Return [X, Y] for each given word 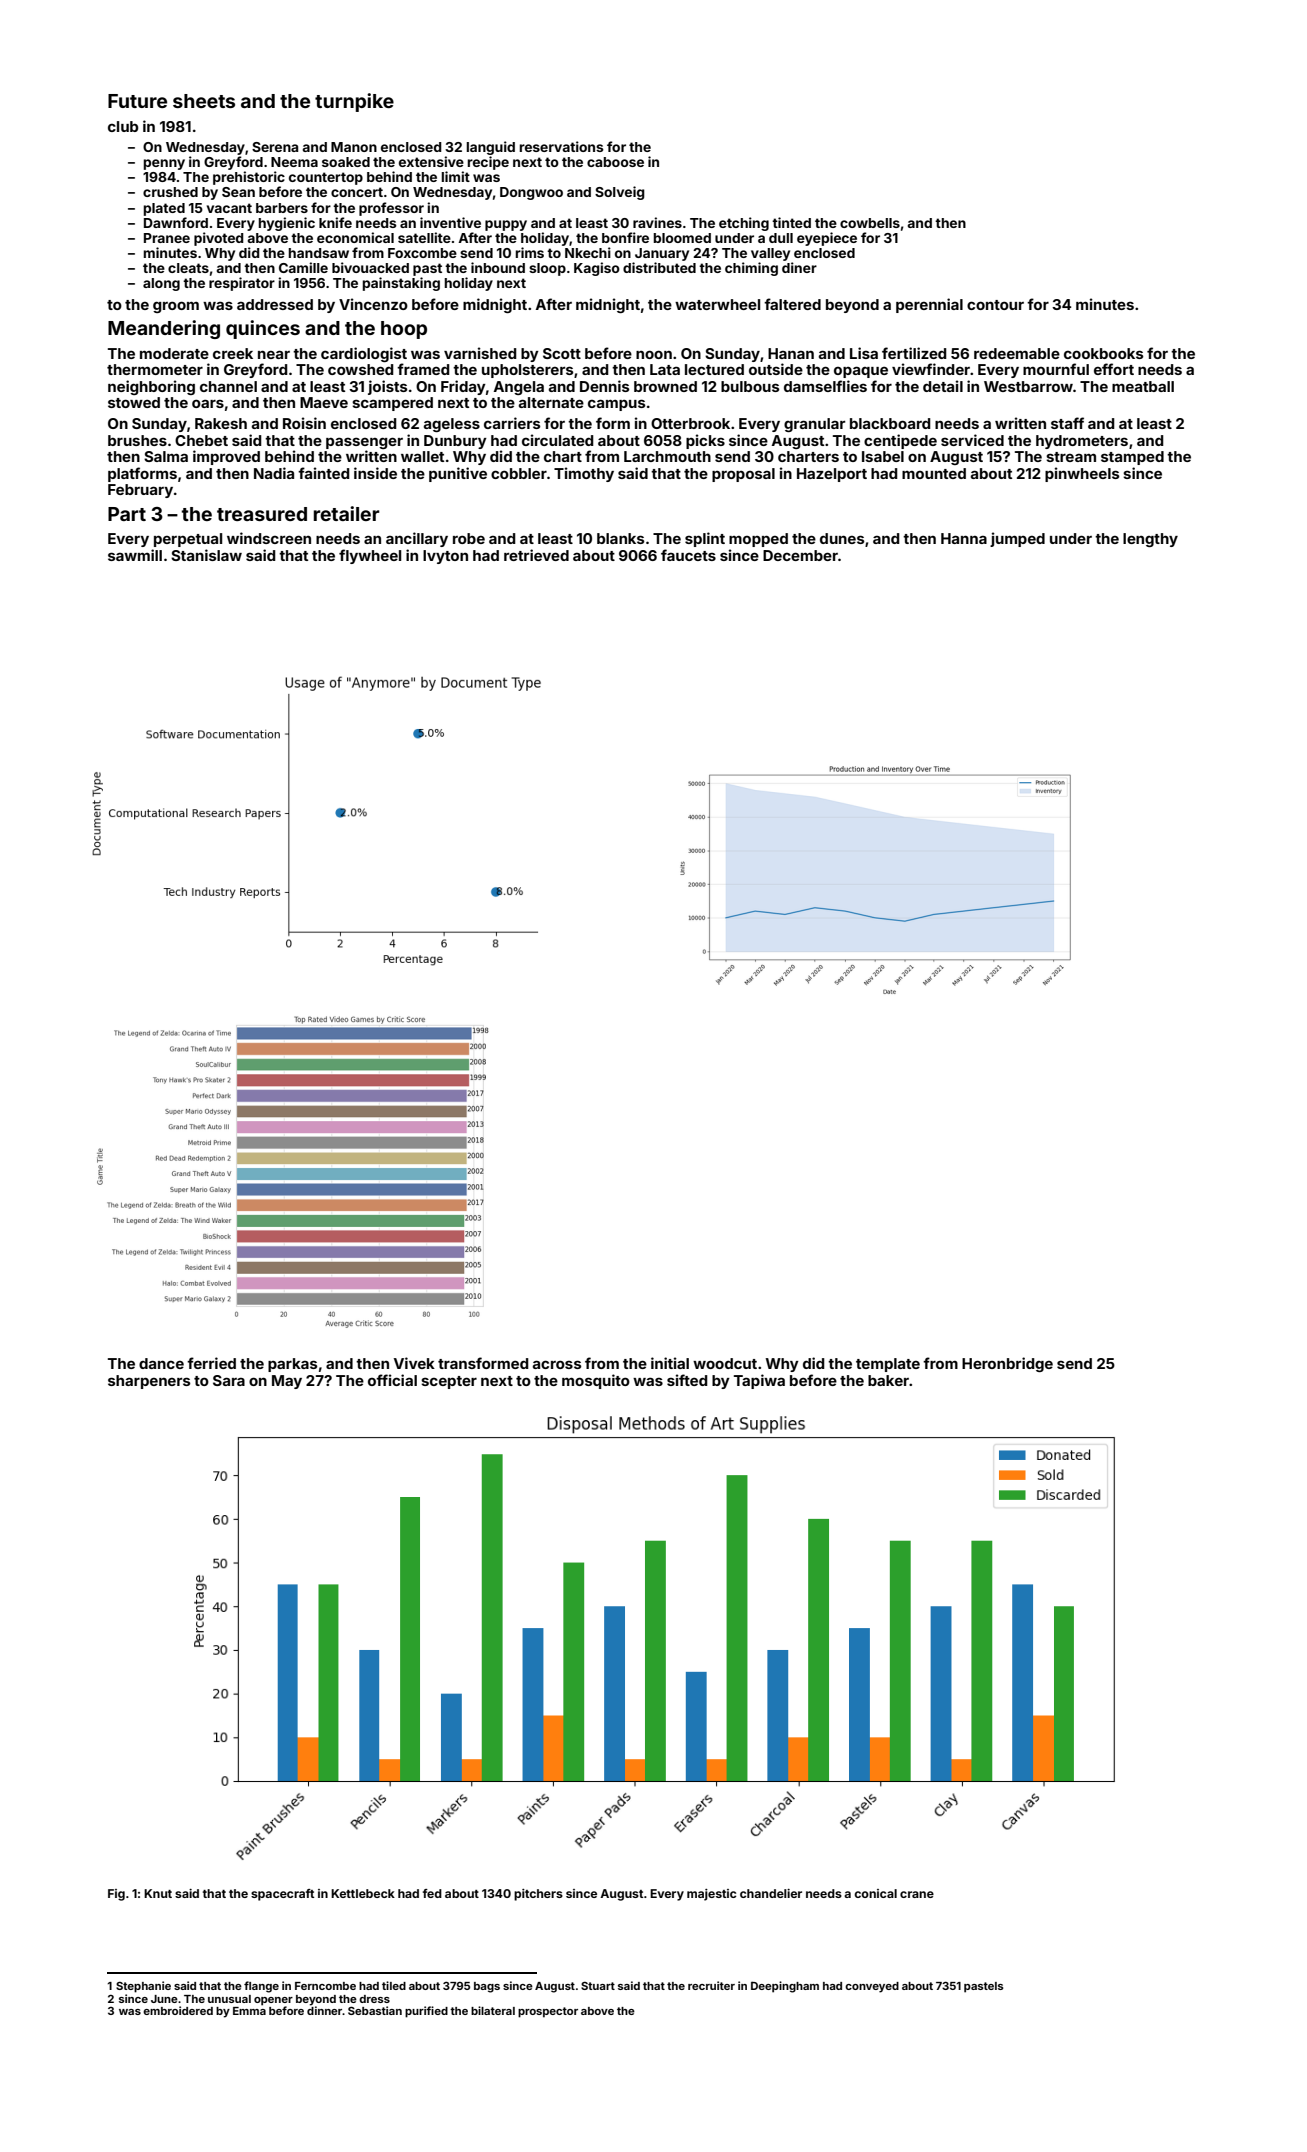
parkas [292, 1365]
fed [432, 1893]
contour [995, 305]
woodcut [725, 1363]
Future [137, 101]
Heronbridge [1007, 1364]
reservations [562, 146]
